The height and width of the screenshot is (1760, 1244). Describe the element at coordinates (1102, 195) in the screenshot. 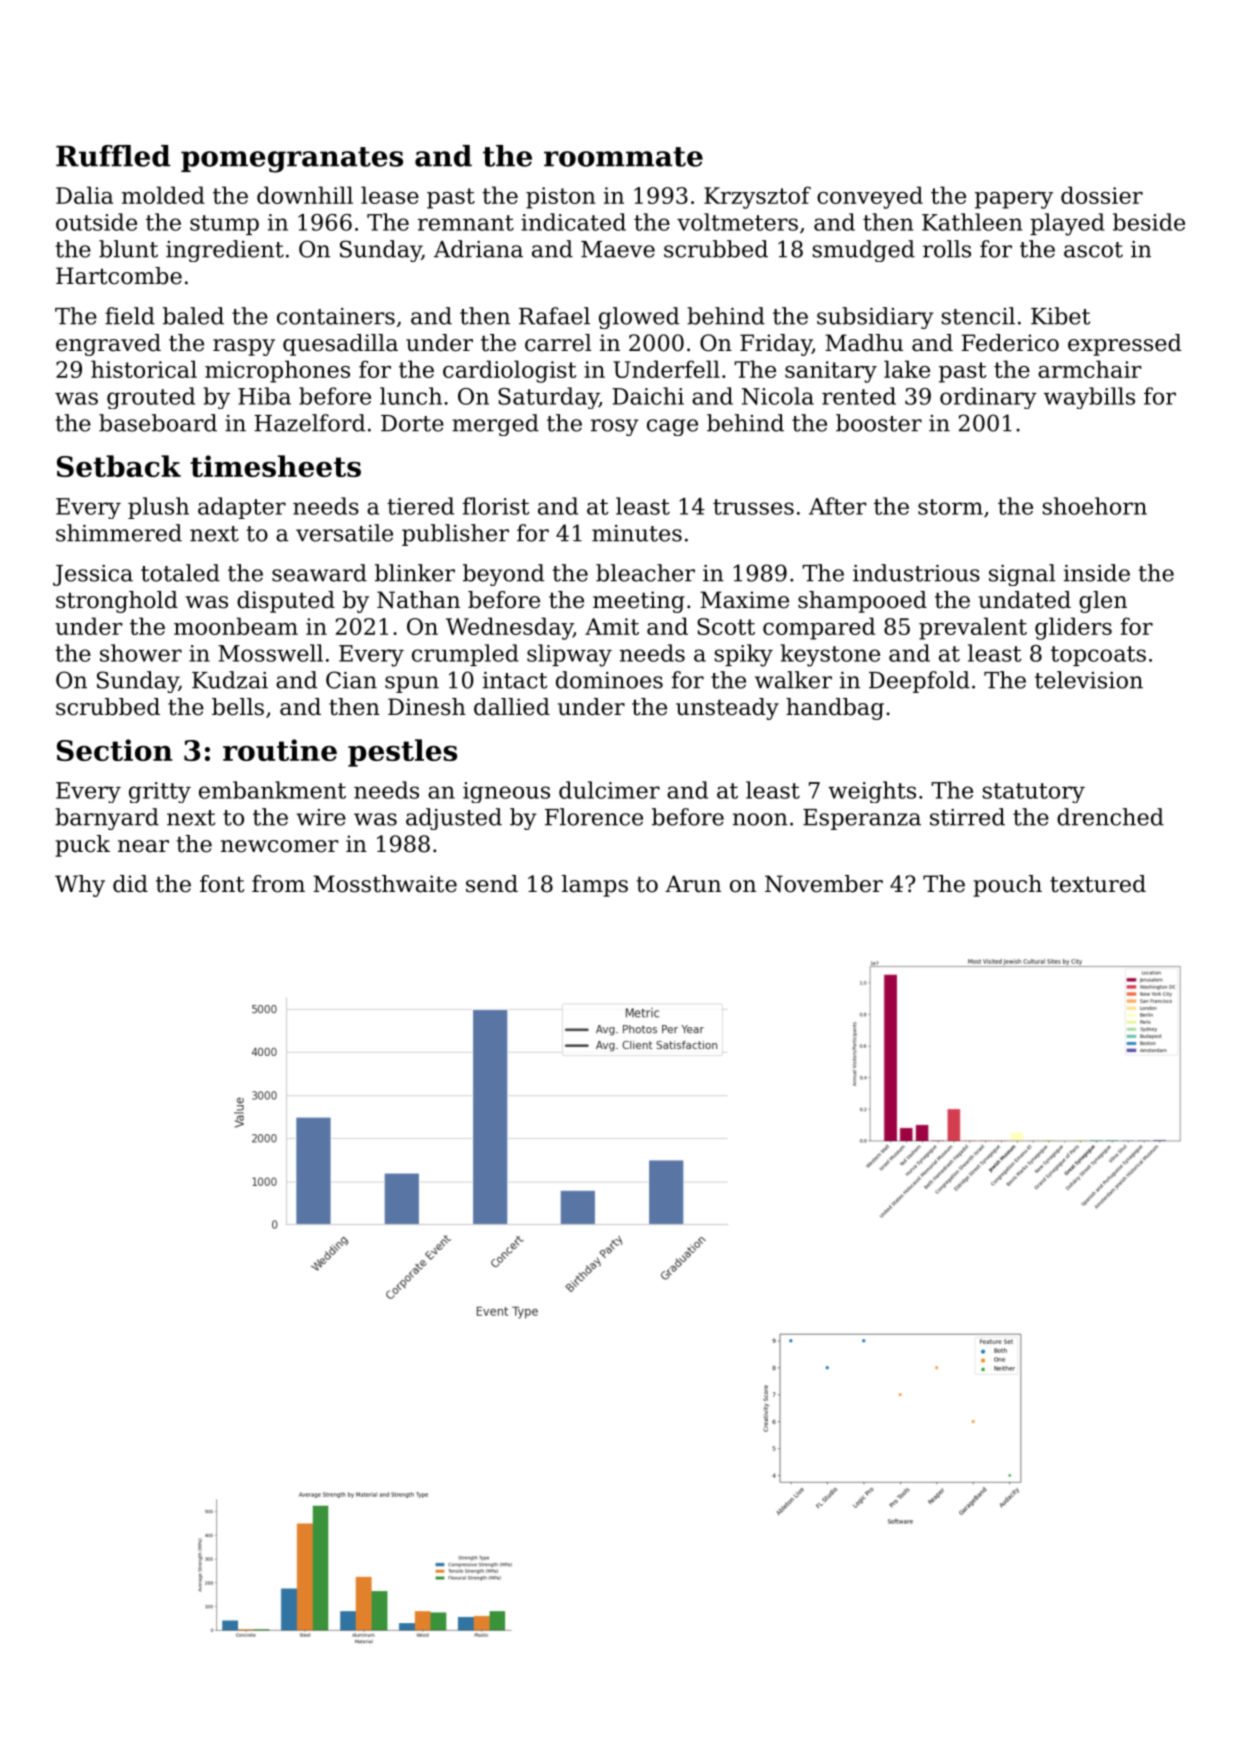

I see `dossier` at that location.
